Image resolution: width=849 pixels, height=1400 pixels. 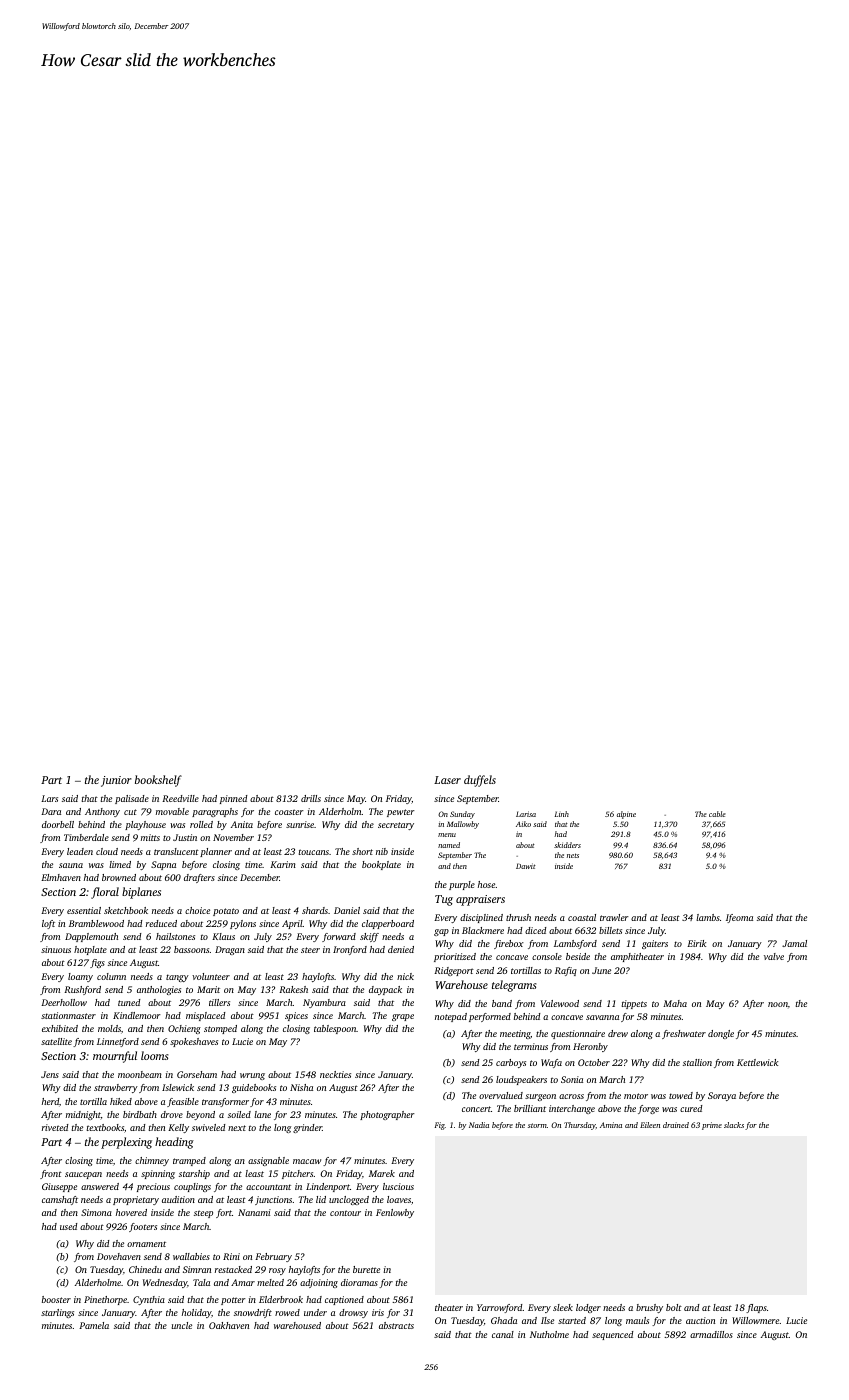 I want to click on cable, so click(x=717, y=814).
